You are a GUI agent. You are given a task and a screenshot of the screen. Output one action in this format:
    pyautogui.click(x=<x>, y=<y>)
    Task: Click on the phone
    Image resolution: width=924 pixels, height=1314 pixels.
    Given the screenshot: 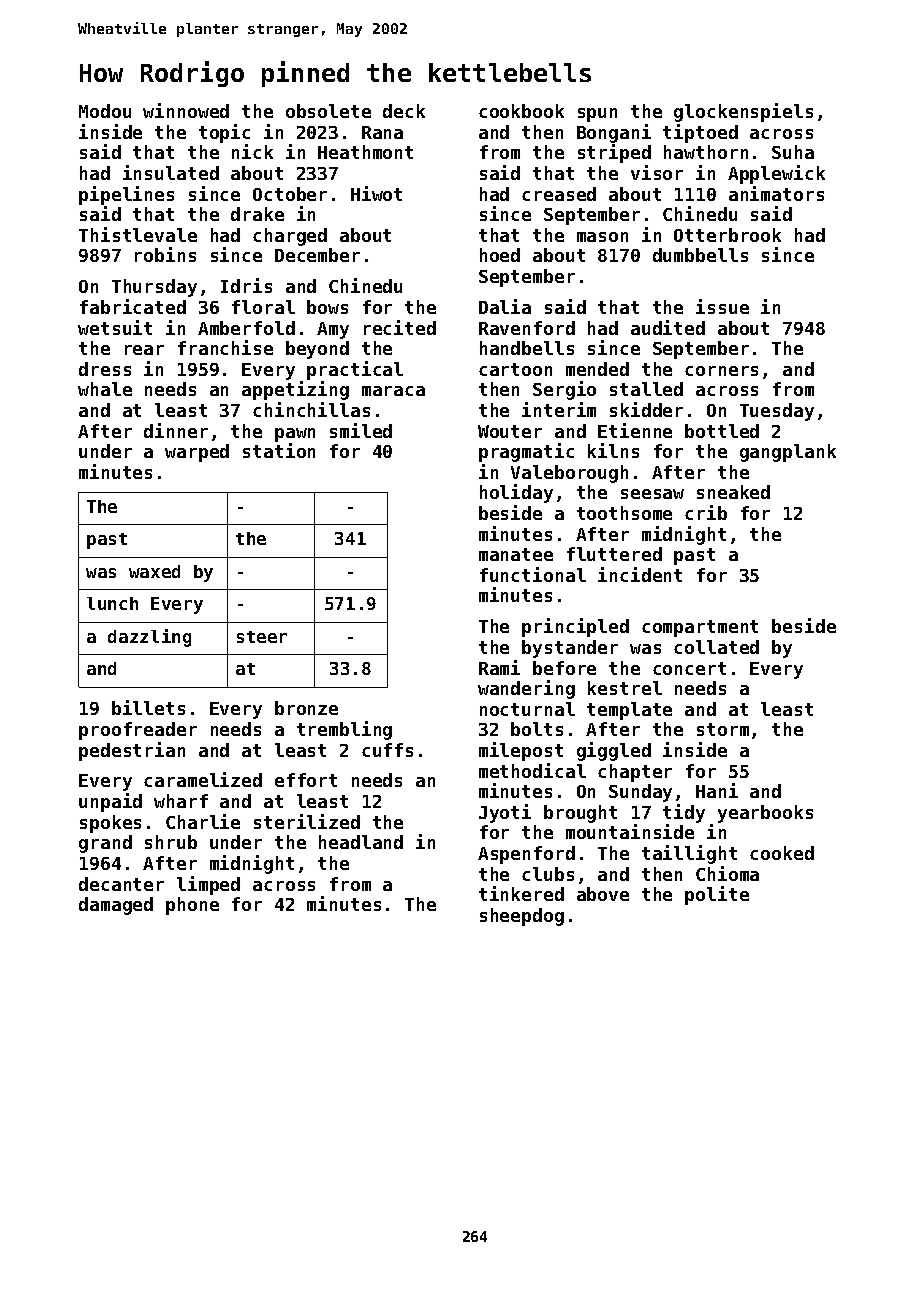 What is the action you would take?
    pyautogui.click(x=192, y=906)
